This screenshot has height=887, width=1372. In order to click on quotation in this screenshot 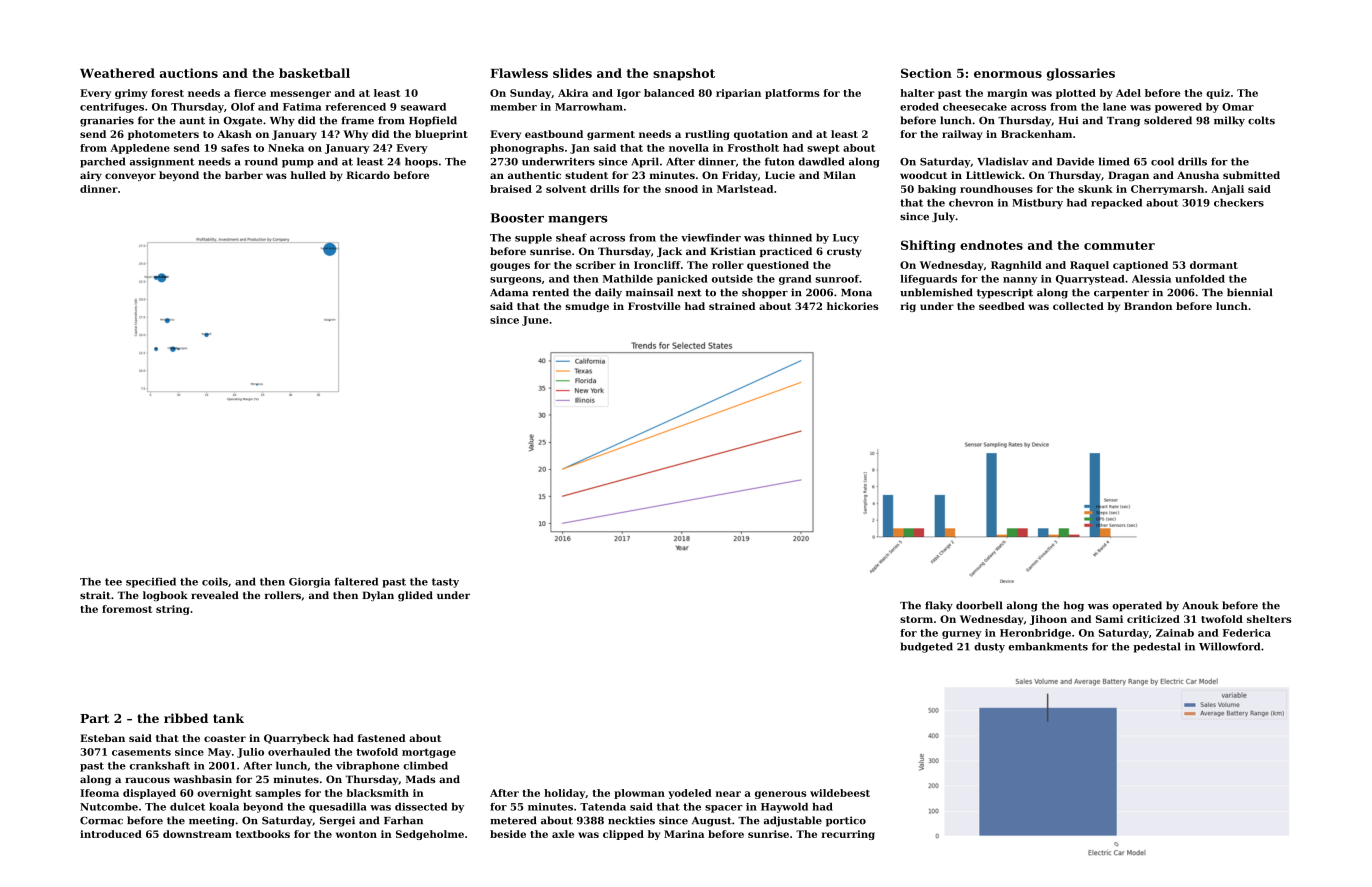, I will do `click(761, 135)`.
